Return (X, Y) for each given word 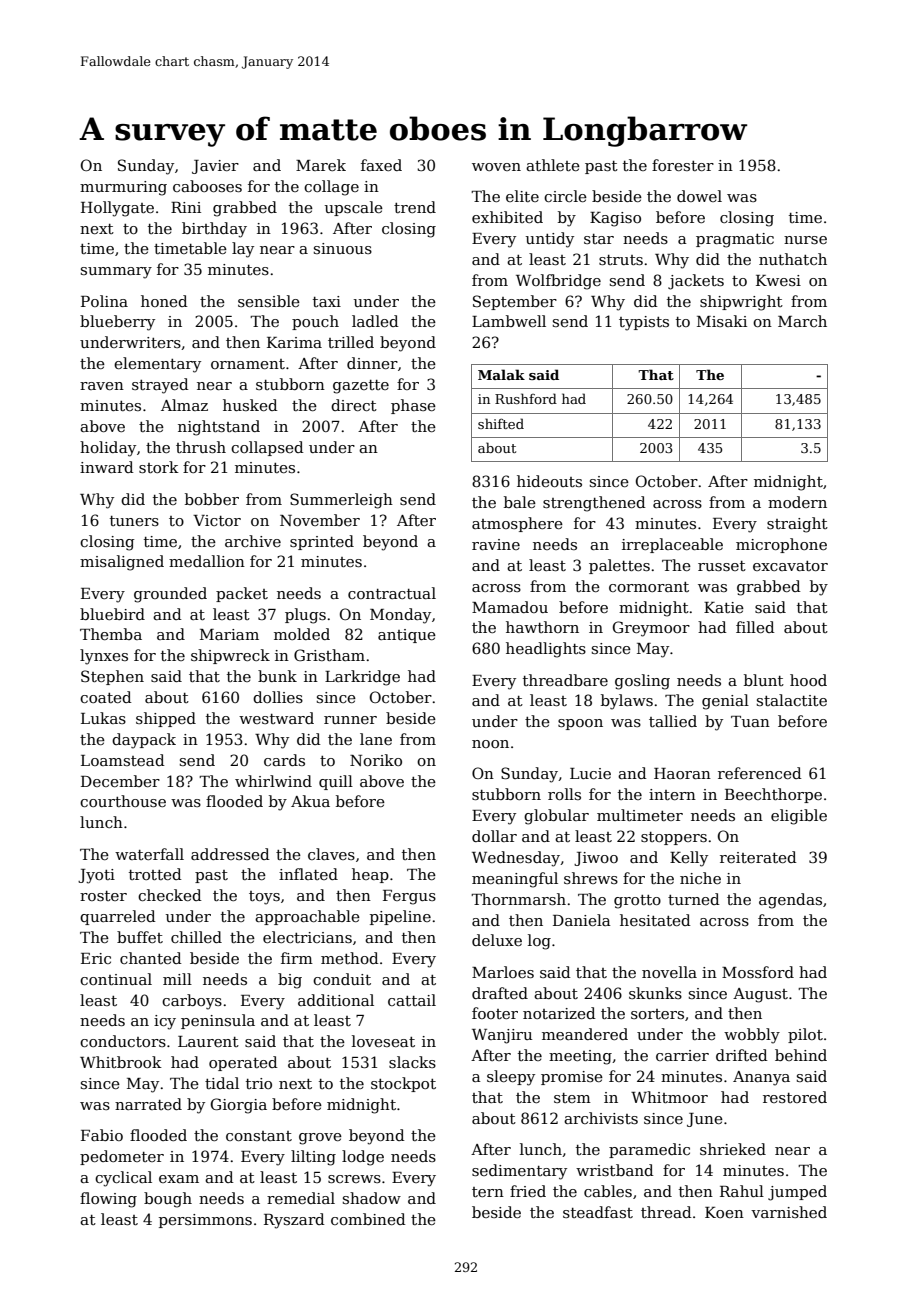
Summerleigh (341, 501)
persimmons (205, 1221)
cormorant (649, 587)
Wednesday (516, 859)
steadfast (598, 1212)
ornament (248, 364)
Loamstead (123, 760)
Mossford (758, 972)
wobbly (752, 1036)
